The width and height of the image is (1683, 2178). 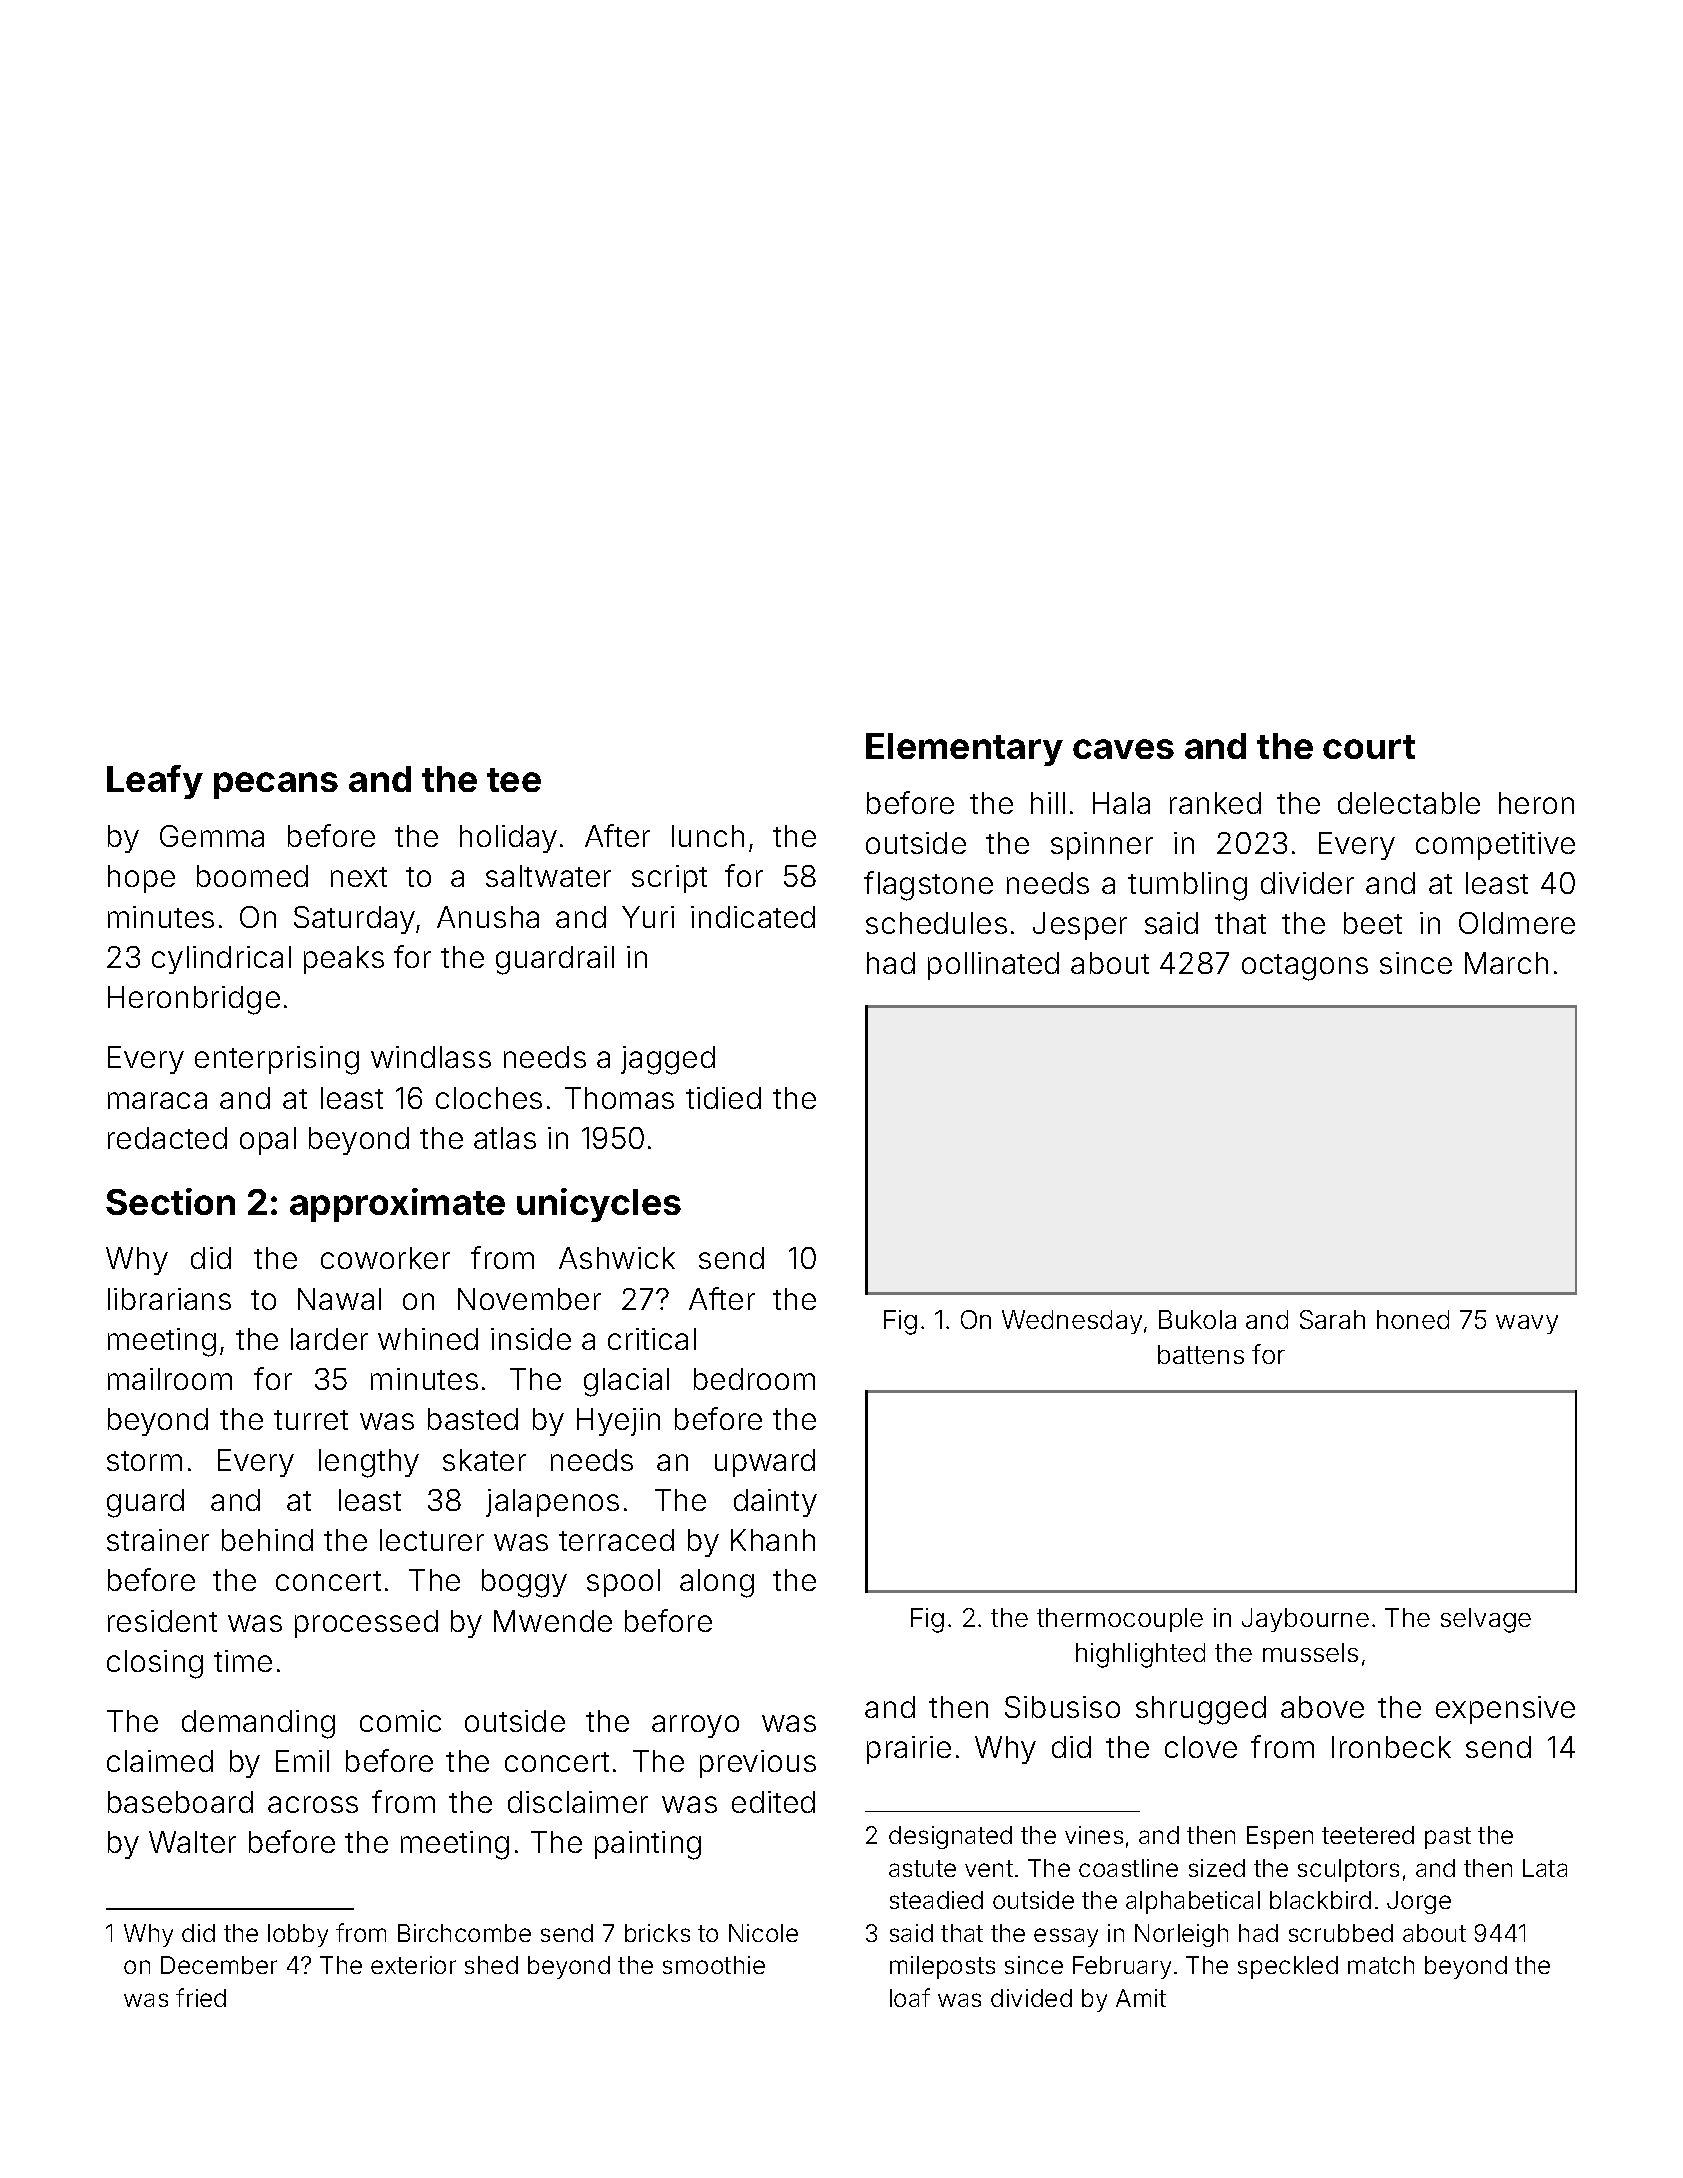 I want to click on processed, so click(x=366, y=1624).
